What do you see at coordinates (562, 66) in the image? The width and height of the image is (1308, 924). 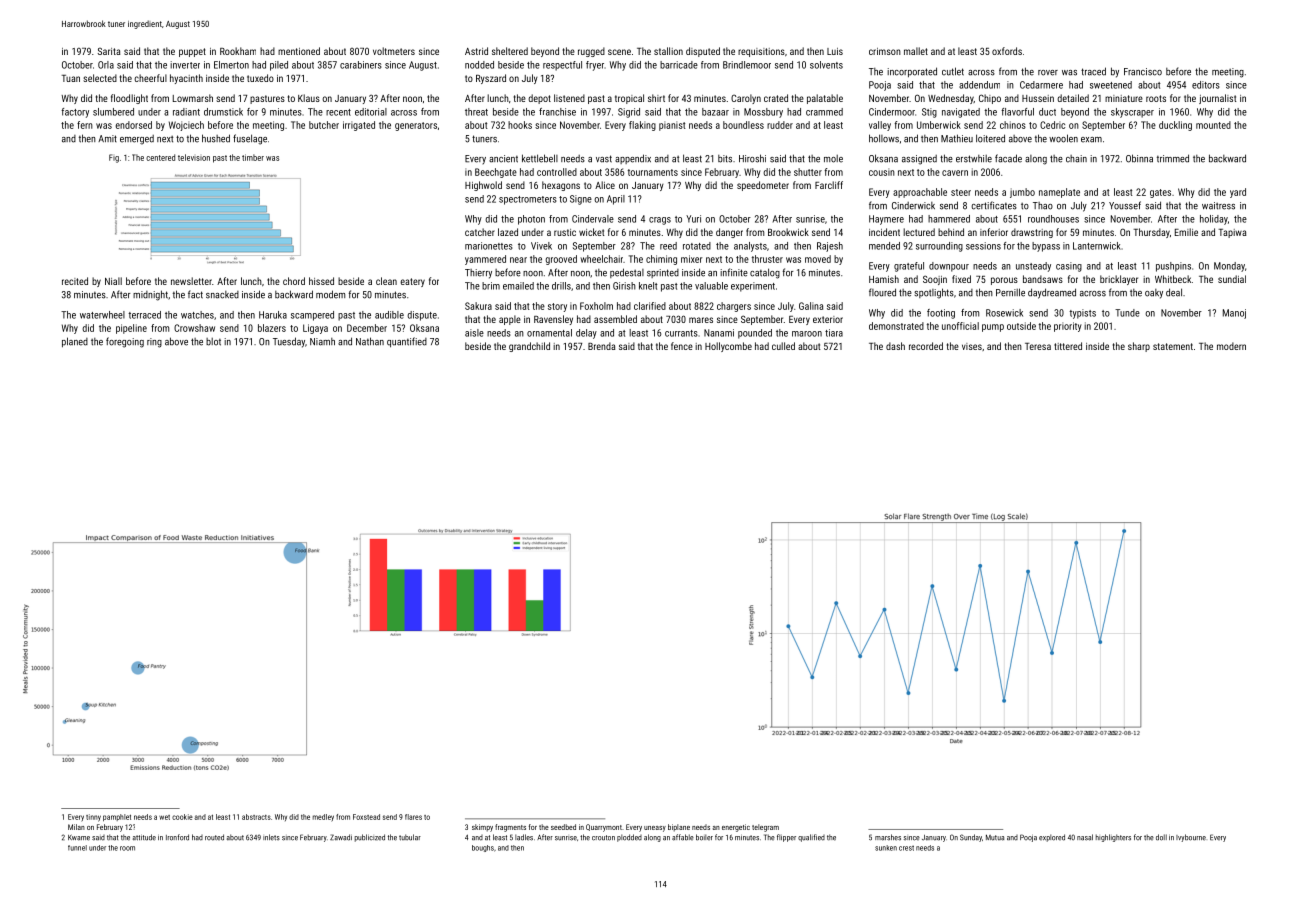 I see `respectful` at bounding box center [562, 66].
